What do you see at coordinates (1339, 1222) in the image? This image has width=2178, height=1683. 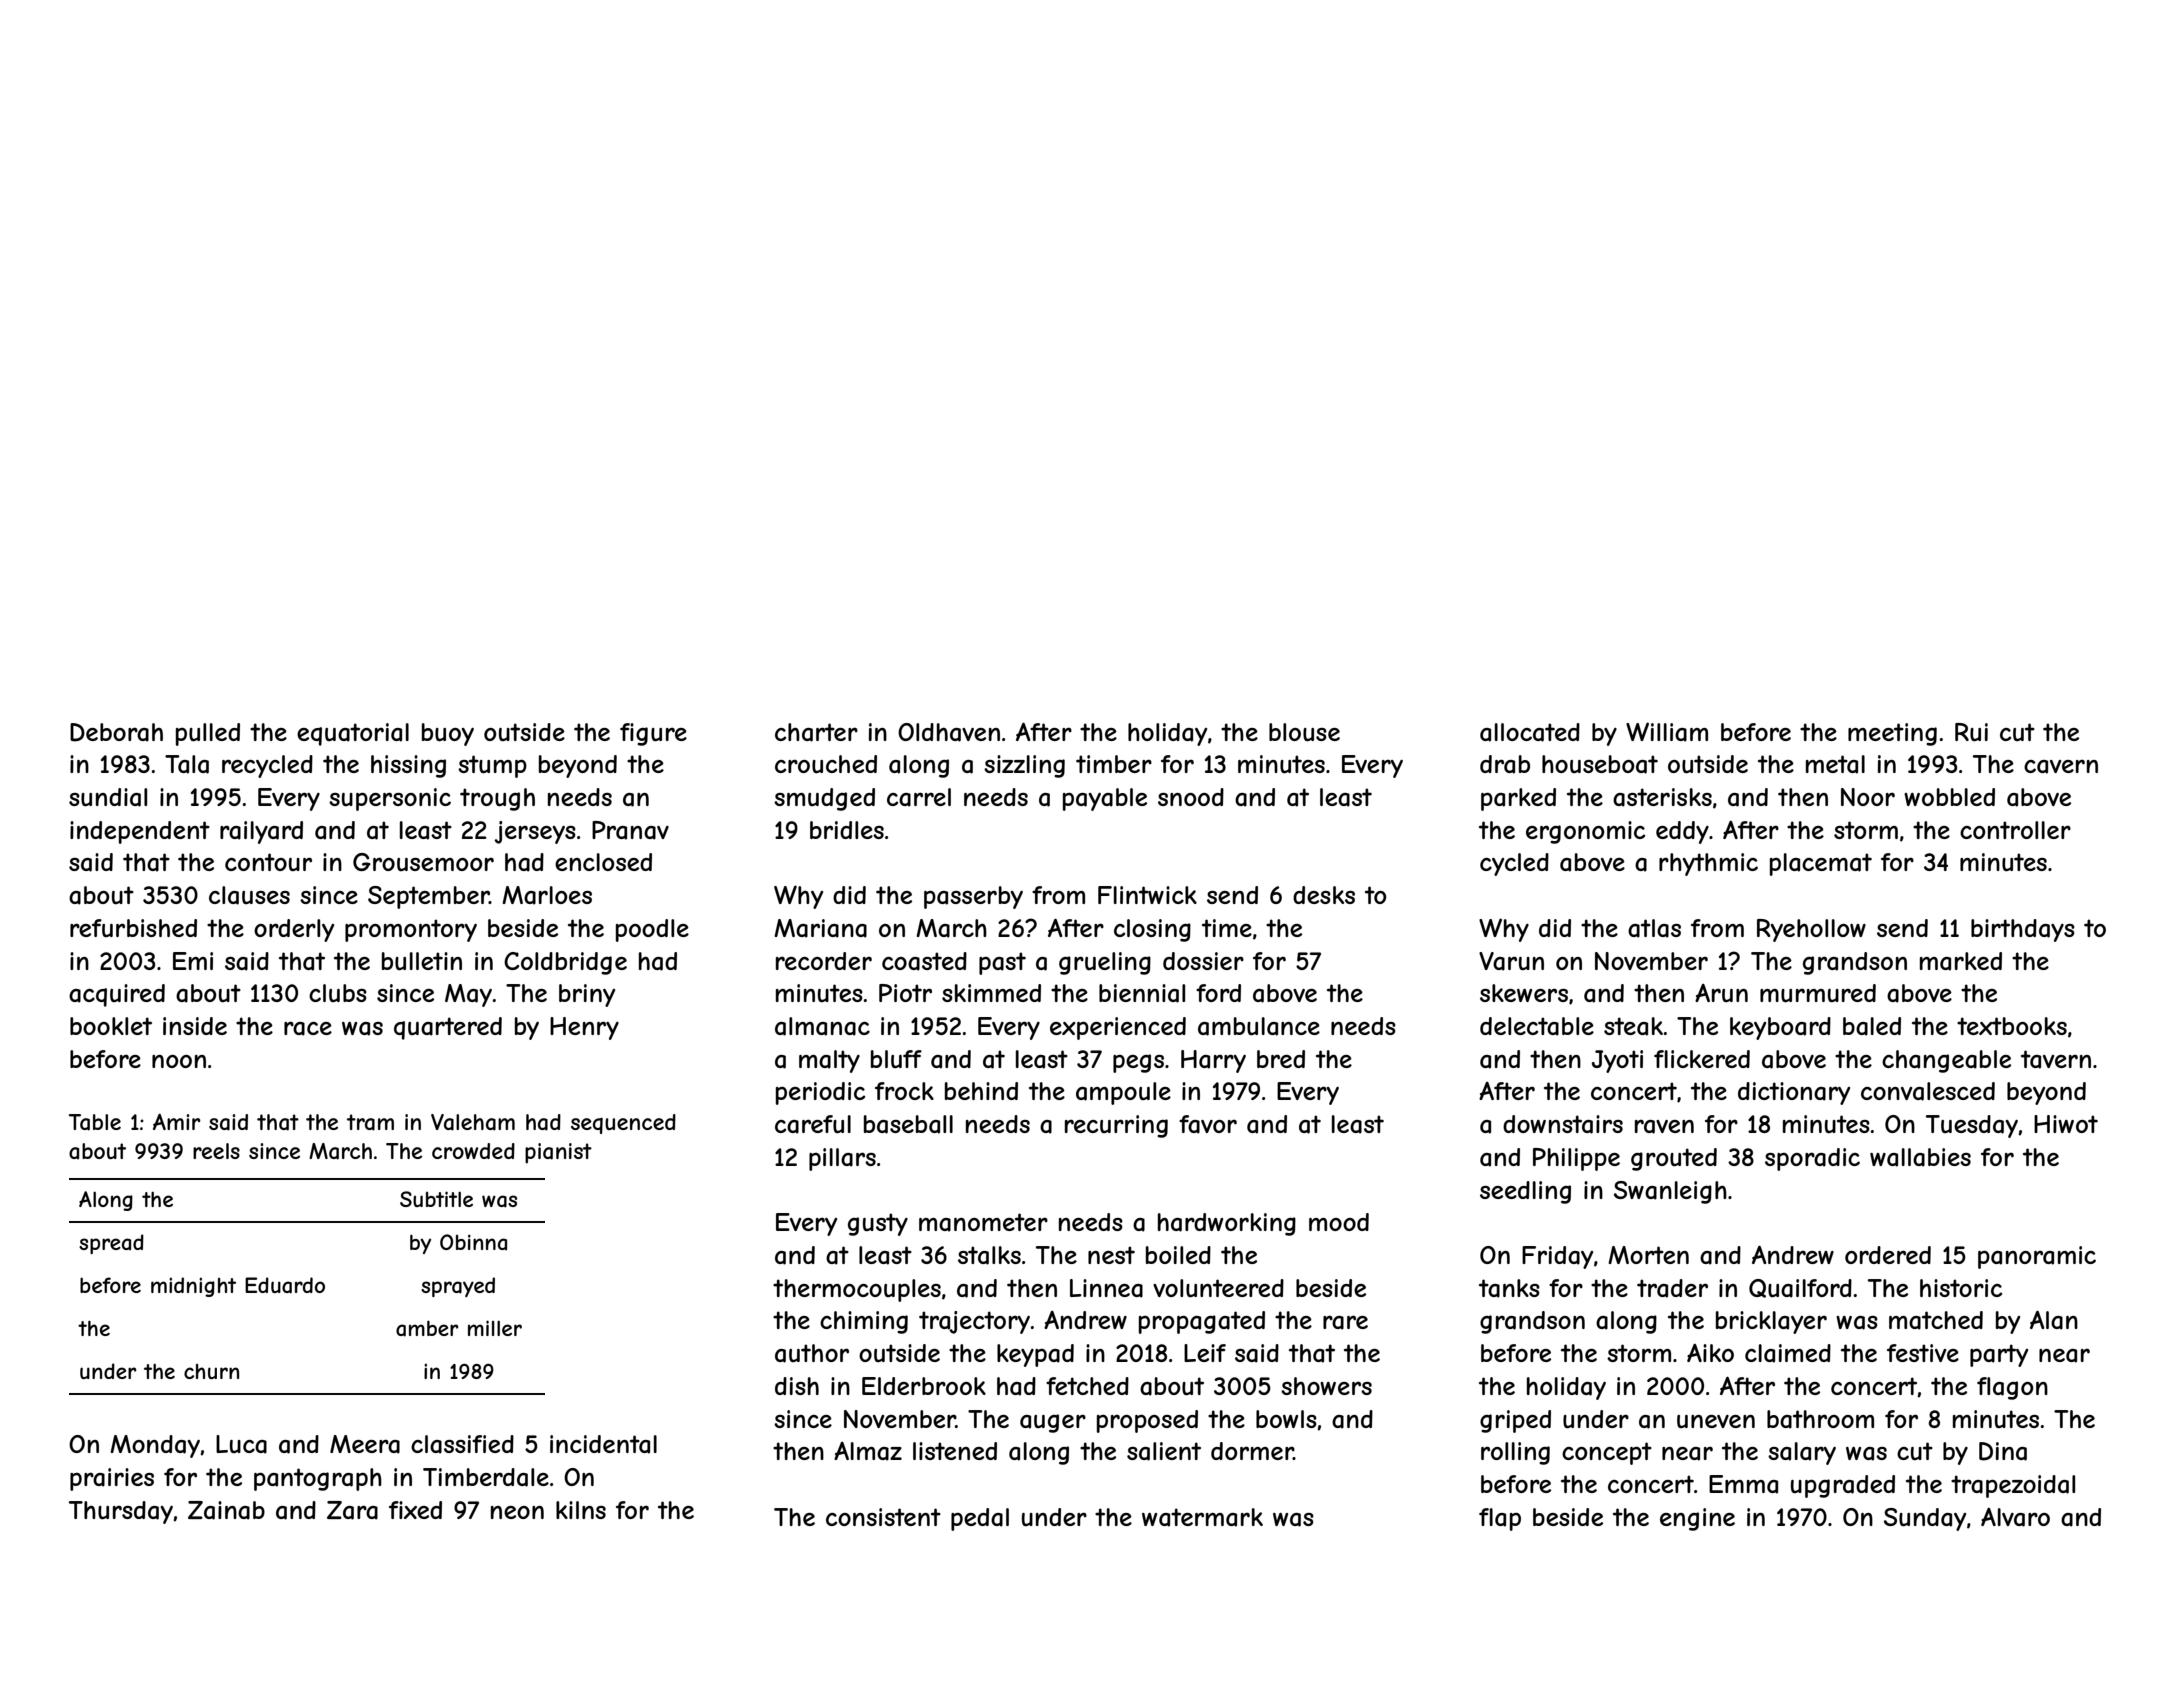 I see `mood` at bounding box center [1339, 1222].
